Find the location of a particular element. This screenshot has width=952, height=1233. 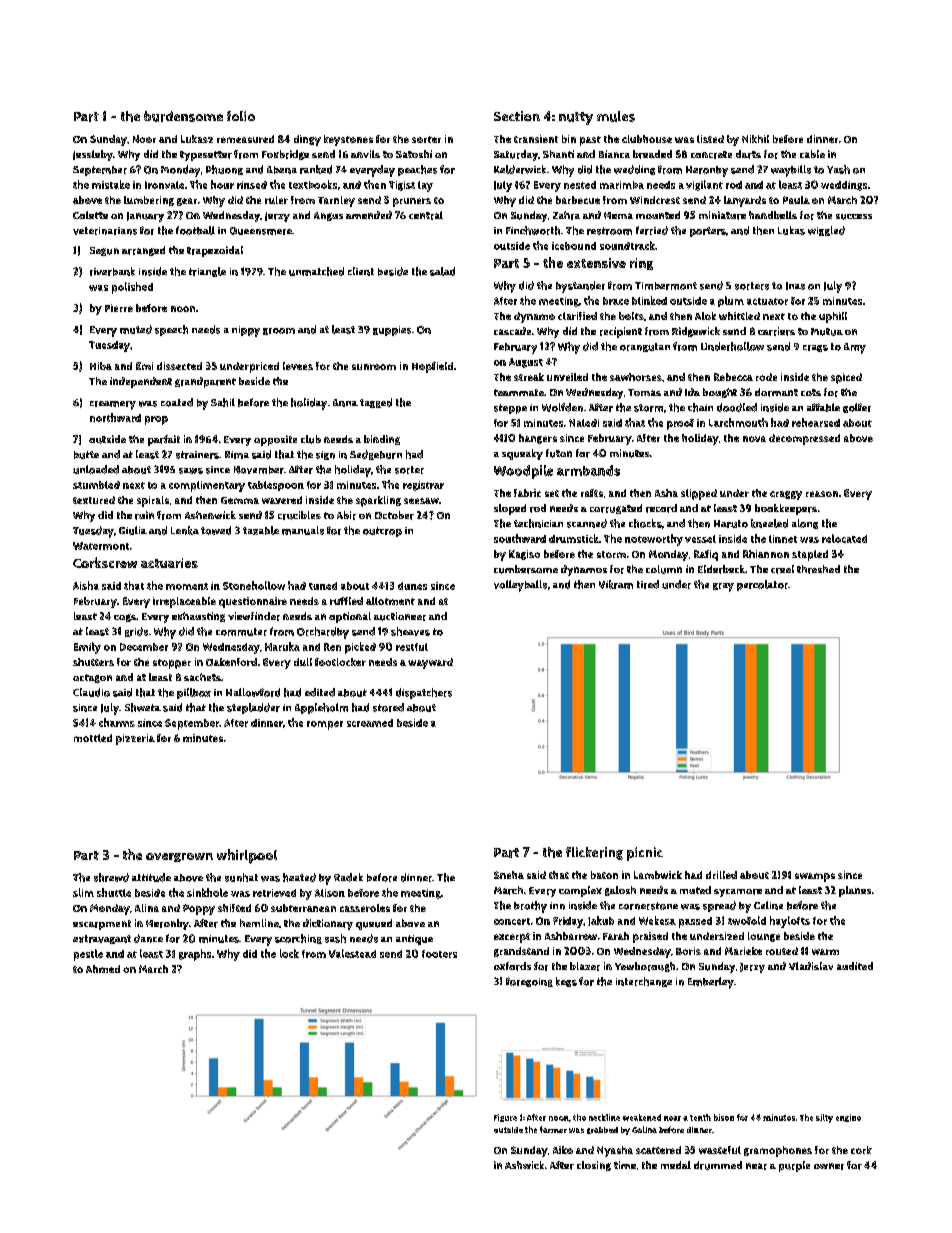

Finchworth is located at coordinates (533, 230).
